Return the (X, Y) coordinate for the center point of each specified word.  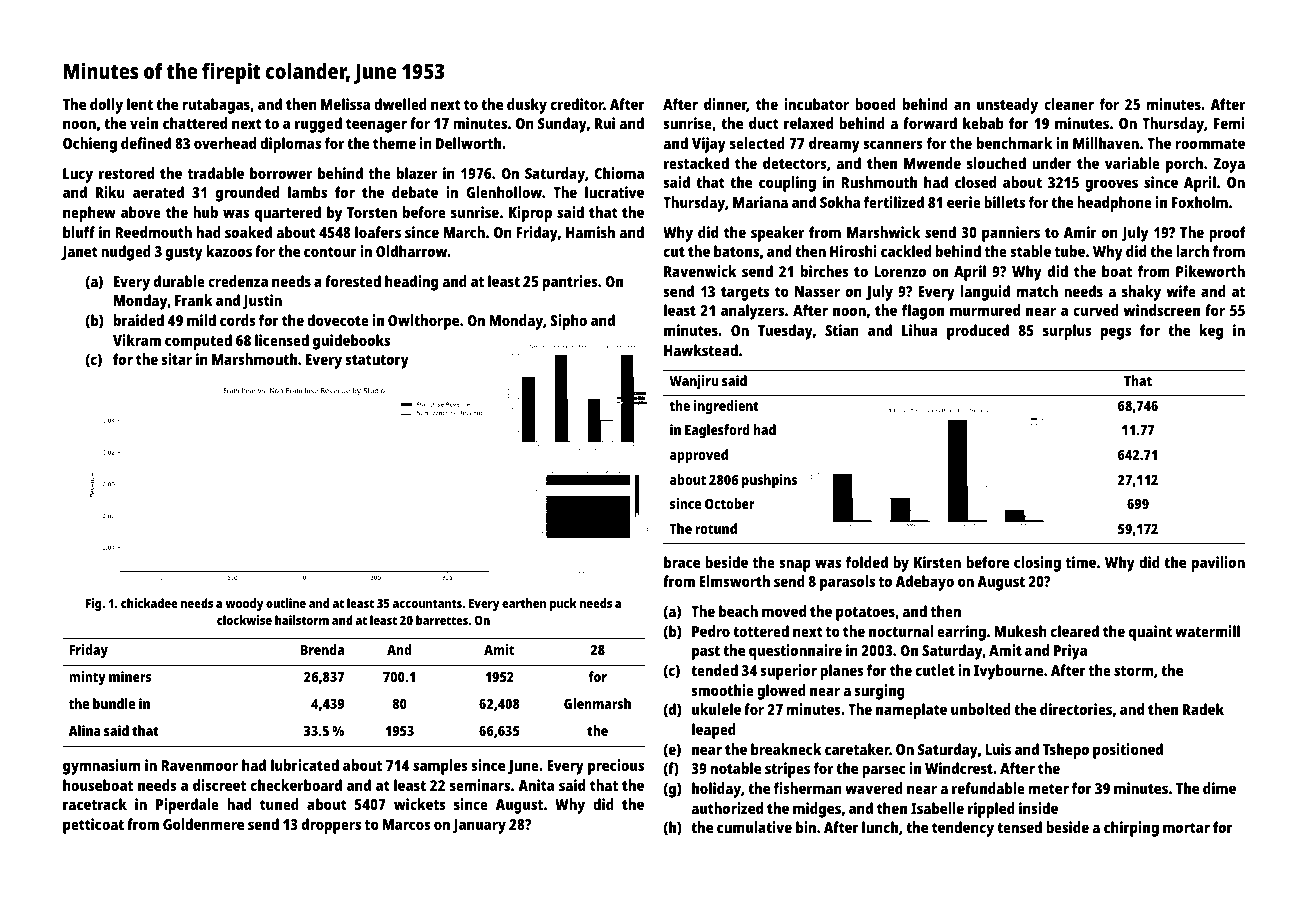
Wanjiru (694, 382)
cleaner (1069, 104)
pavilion (1218, 564)
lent (140, 104)
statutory (377, 362)
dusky (527, 106)
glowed (781, 692)
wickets (420, 804)
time (1081, 562)
